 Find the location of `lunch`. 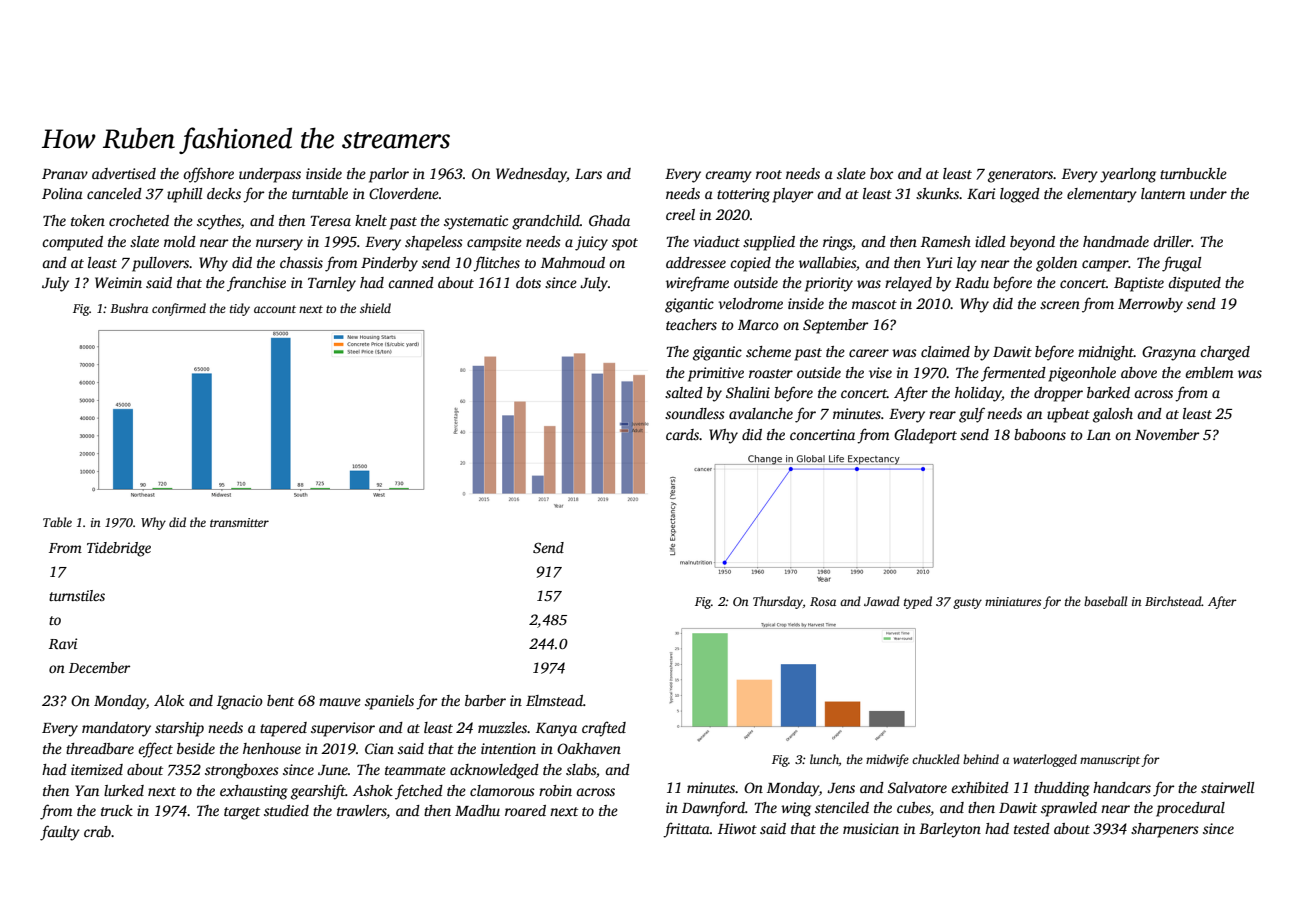

lunch is located at coordinates (824, 759).
